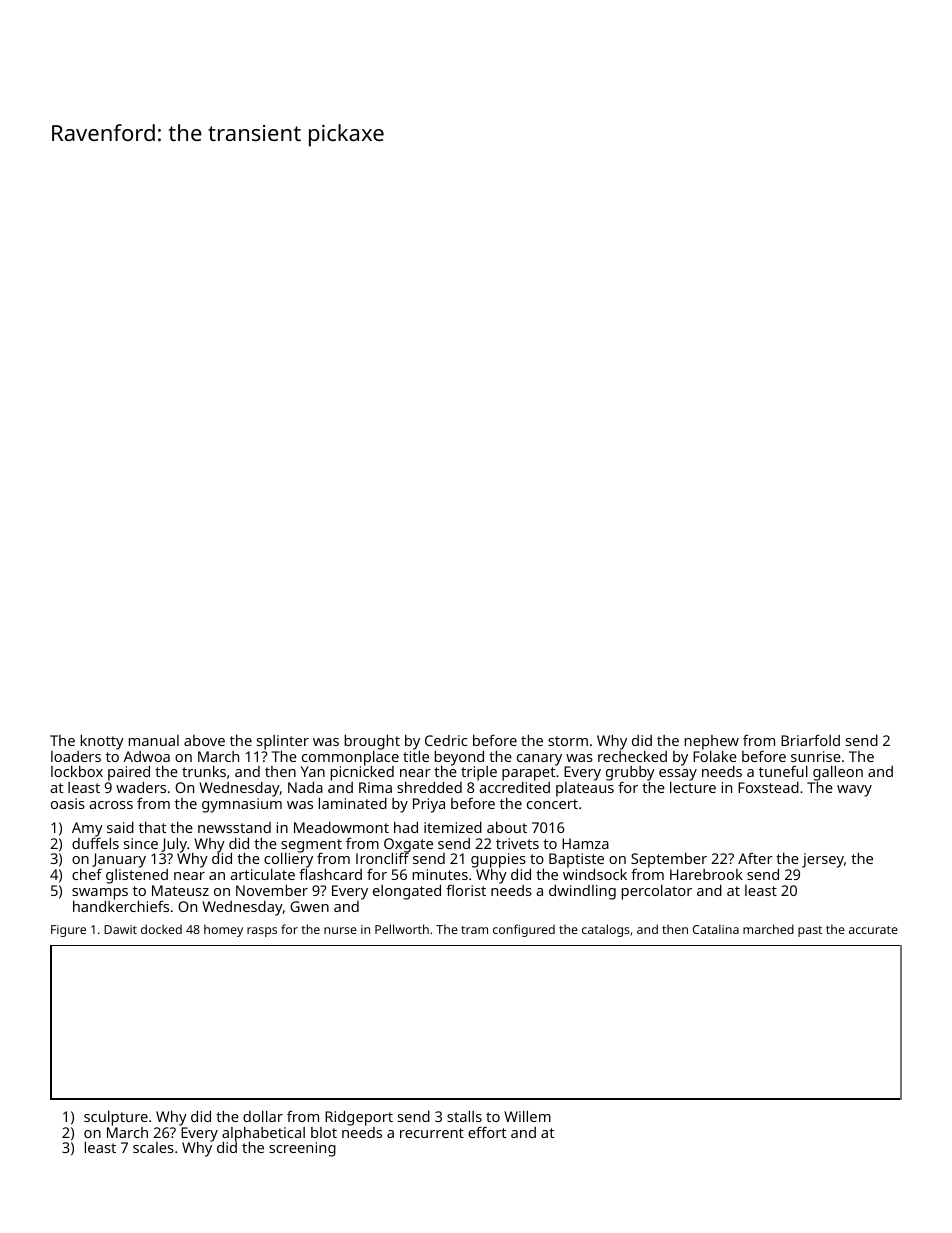 This screenshot has height=1233, width=952. What do you see at coordinates (606, 930) in the screenshot?
I see `catalogs` at bounding box center [606, 930].
